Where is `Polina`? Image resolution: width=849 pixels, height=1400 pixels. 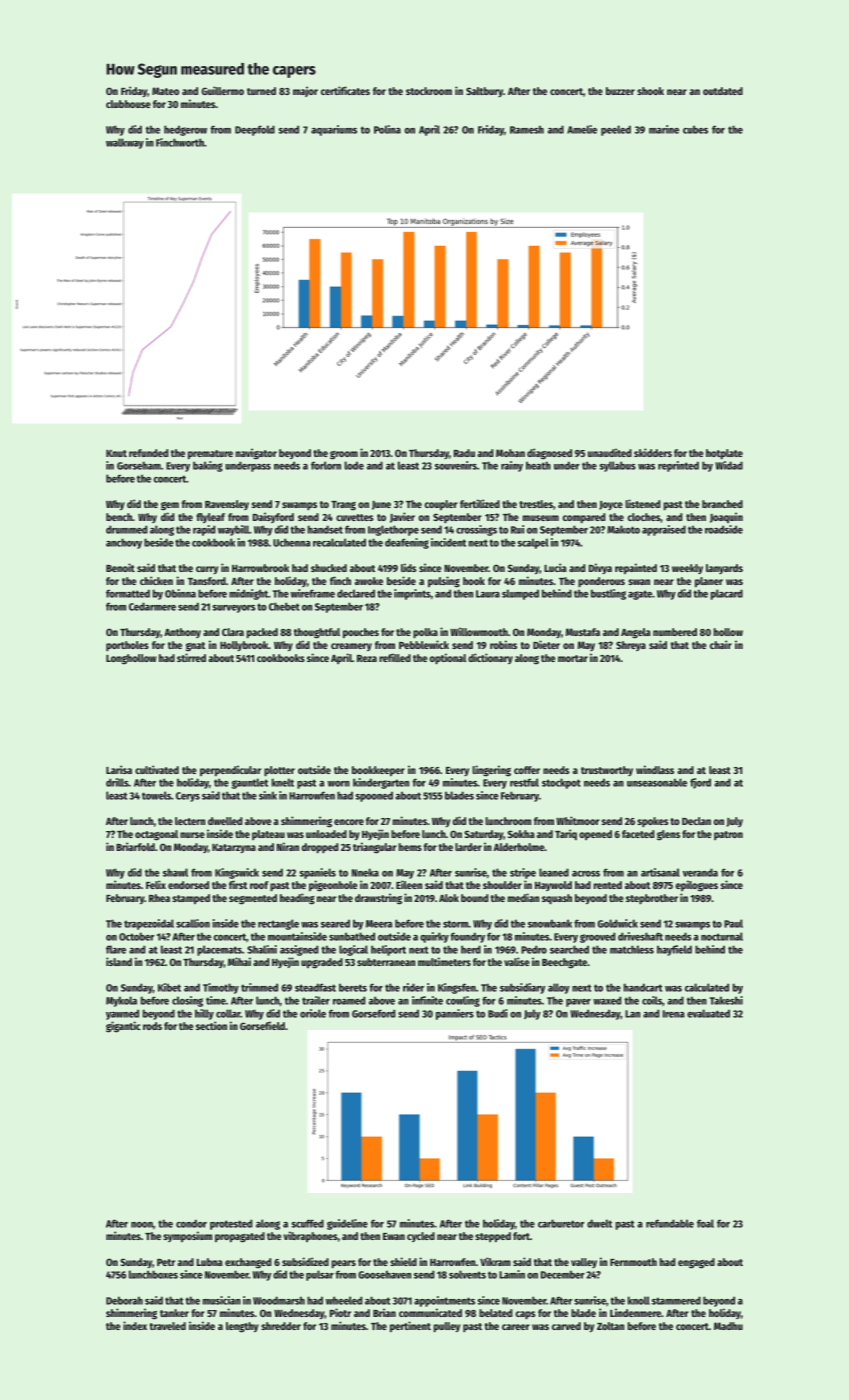
Polina is located at coordinates (387, 129).
